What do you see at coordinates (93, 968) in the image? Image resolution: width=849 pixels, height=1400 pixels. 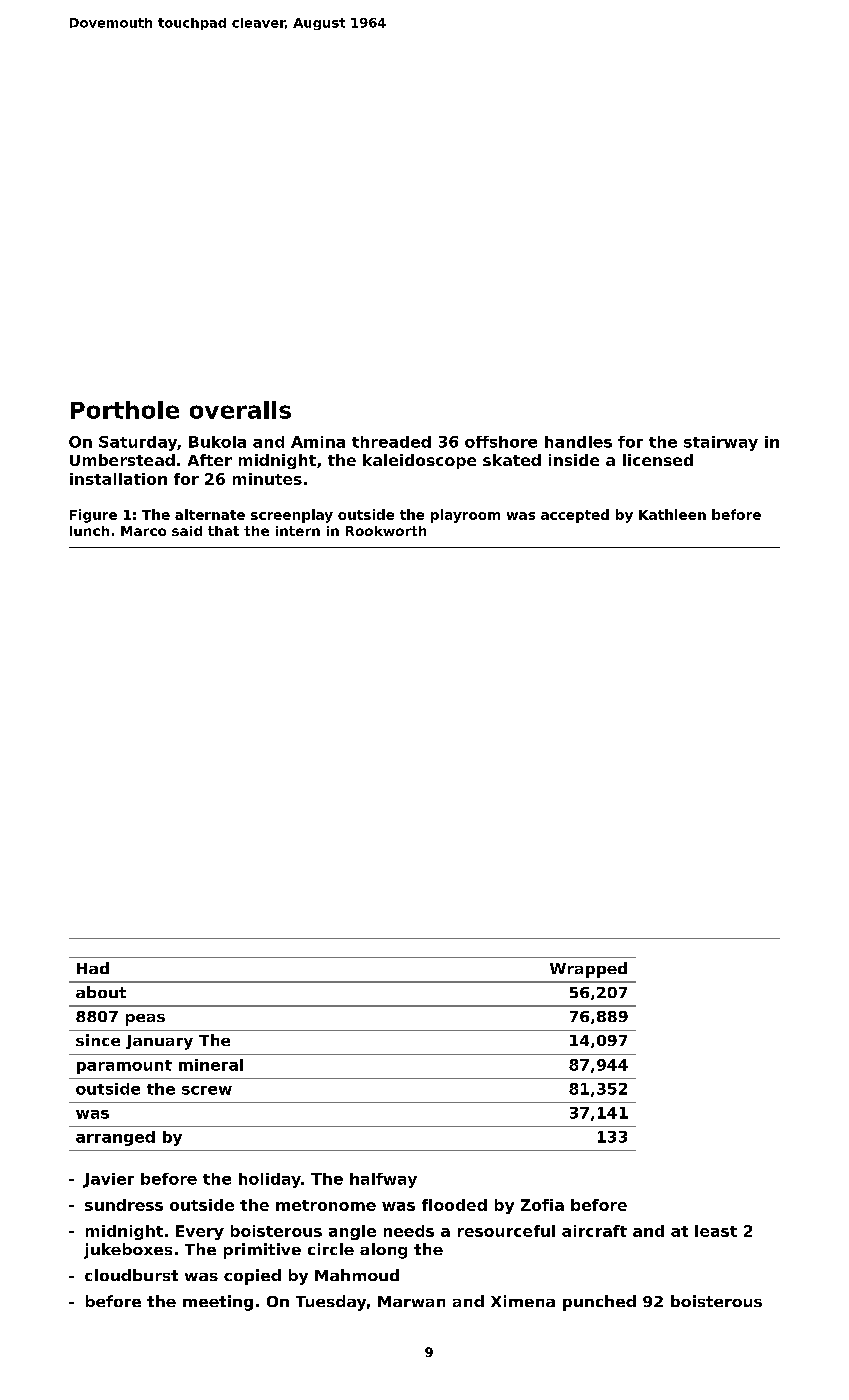 I see `Had` at bounding box center [93, 968].
